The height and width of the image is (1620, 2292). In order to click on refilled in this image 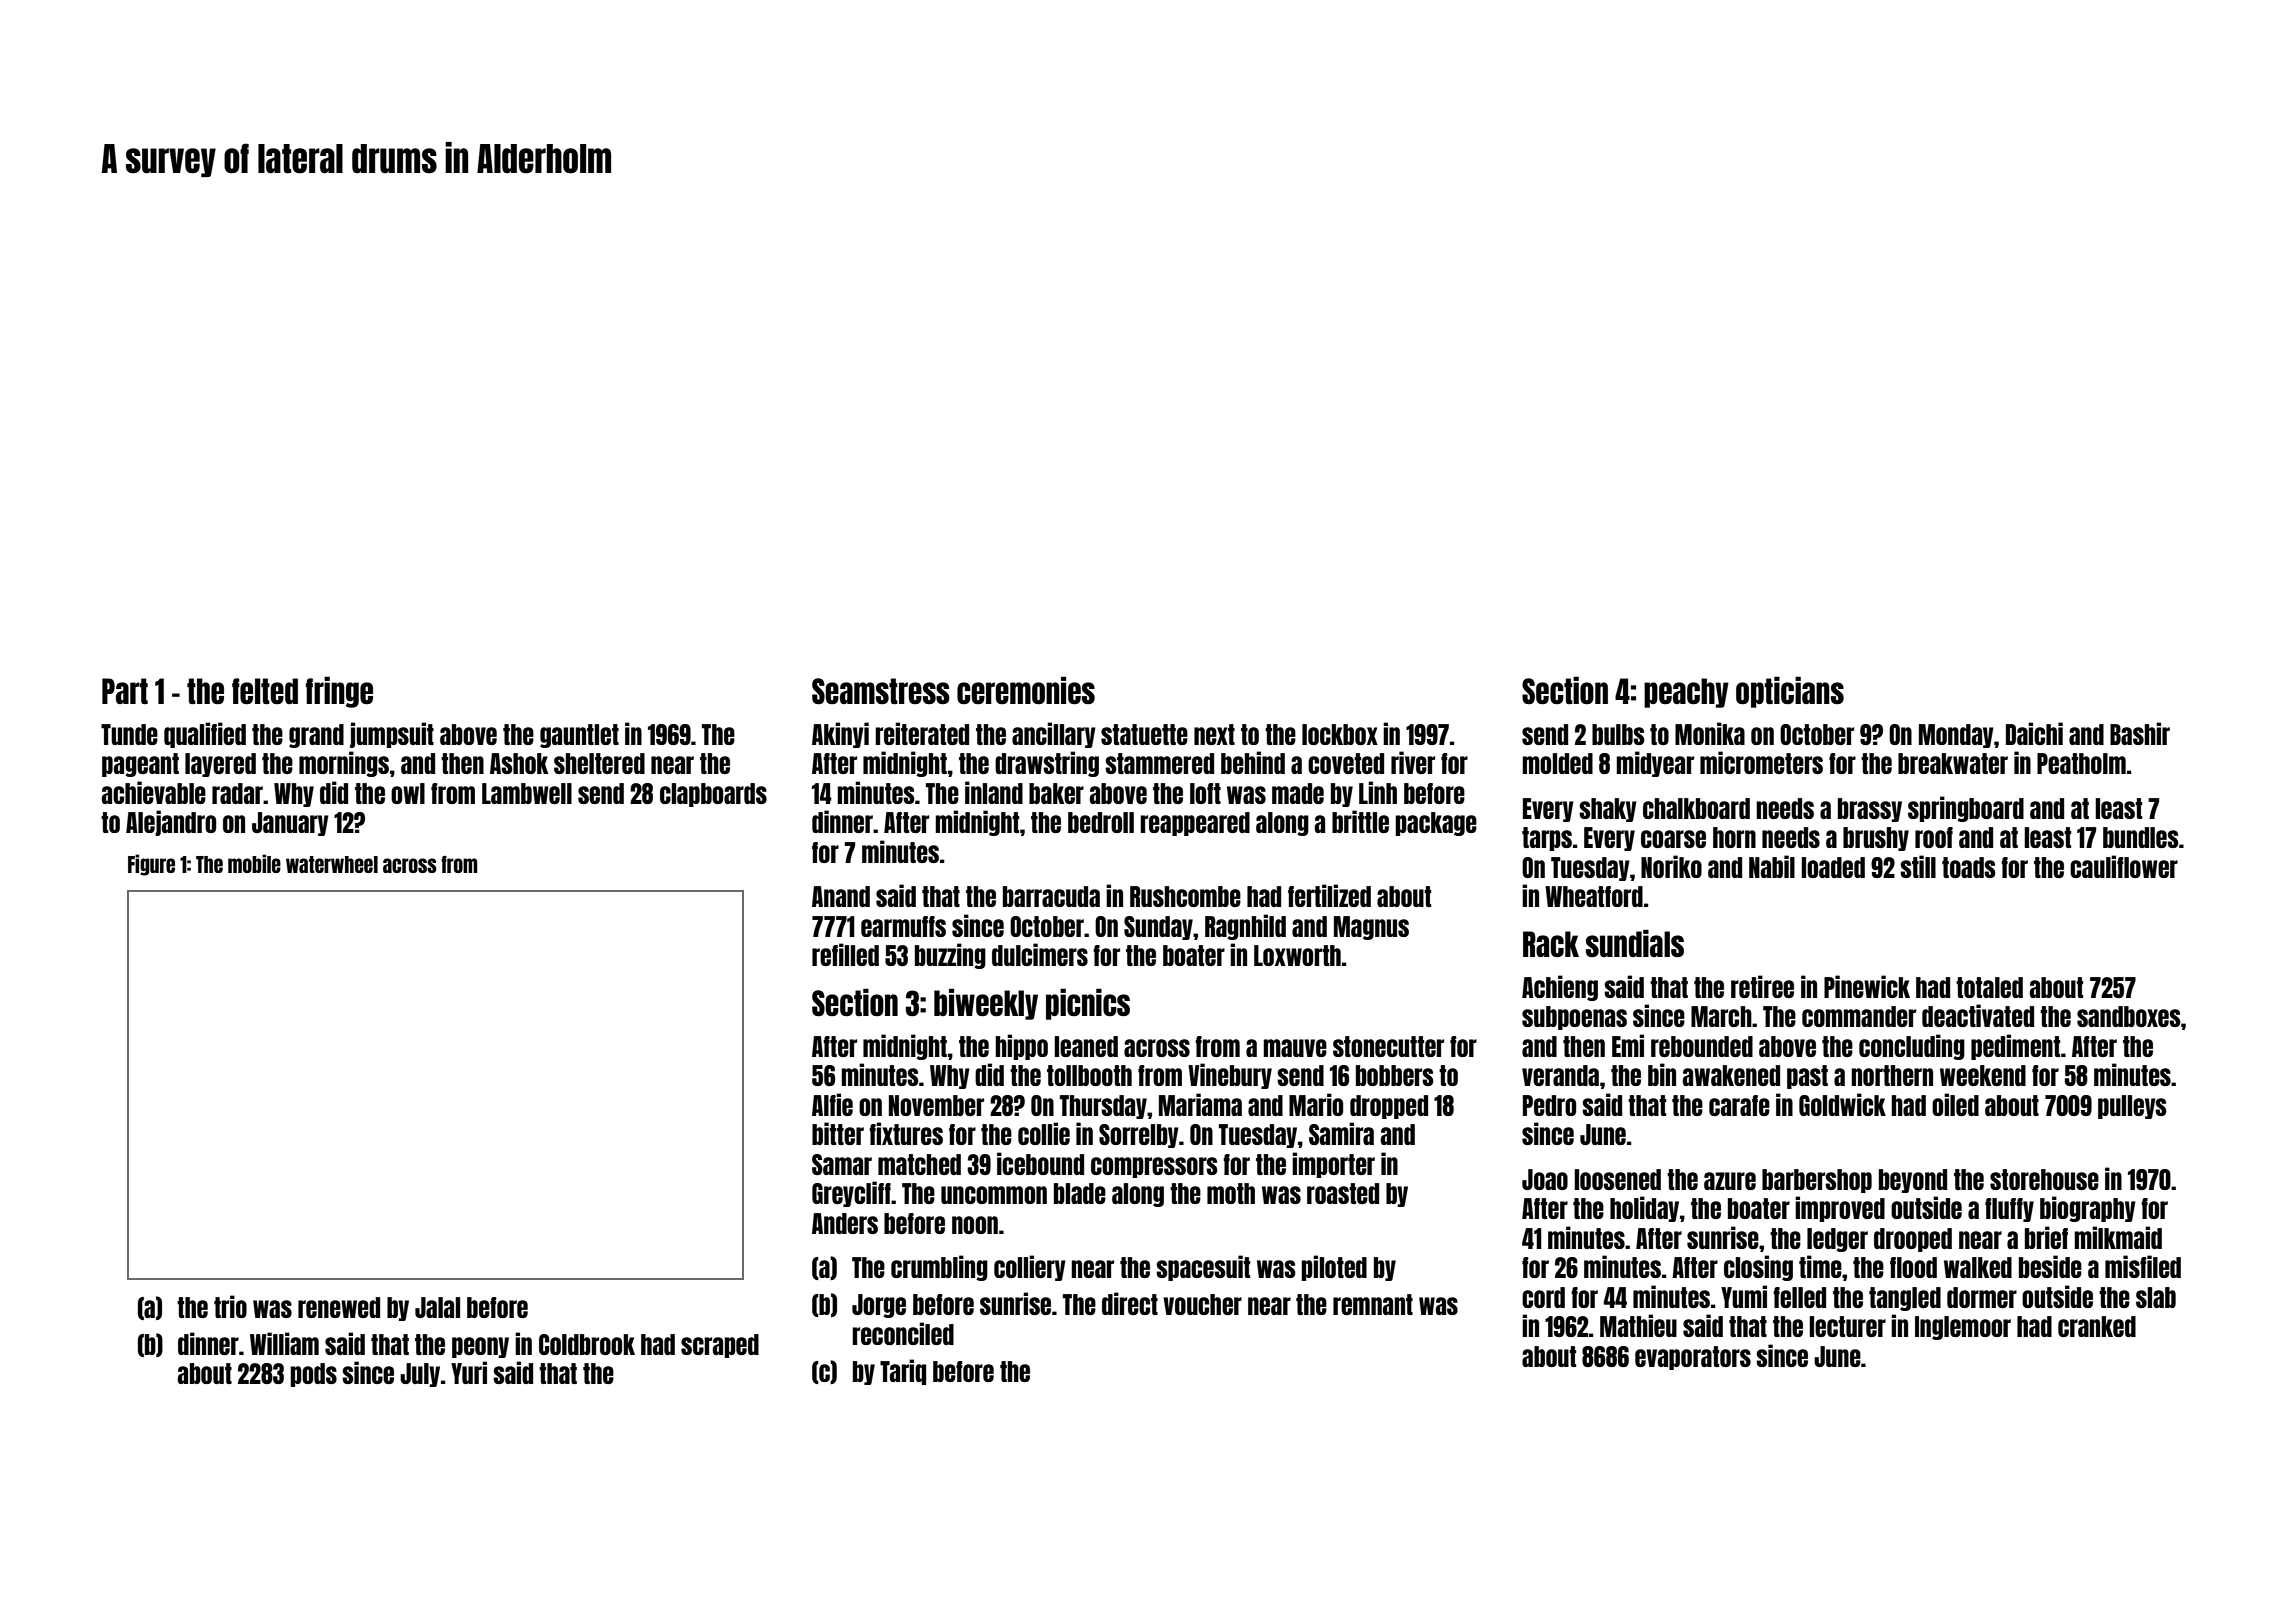, I will do `click(845, 954)`.
